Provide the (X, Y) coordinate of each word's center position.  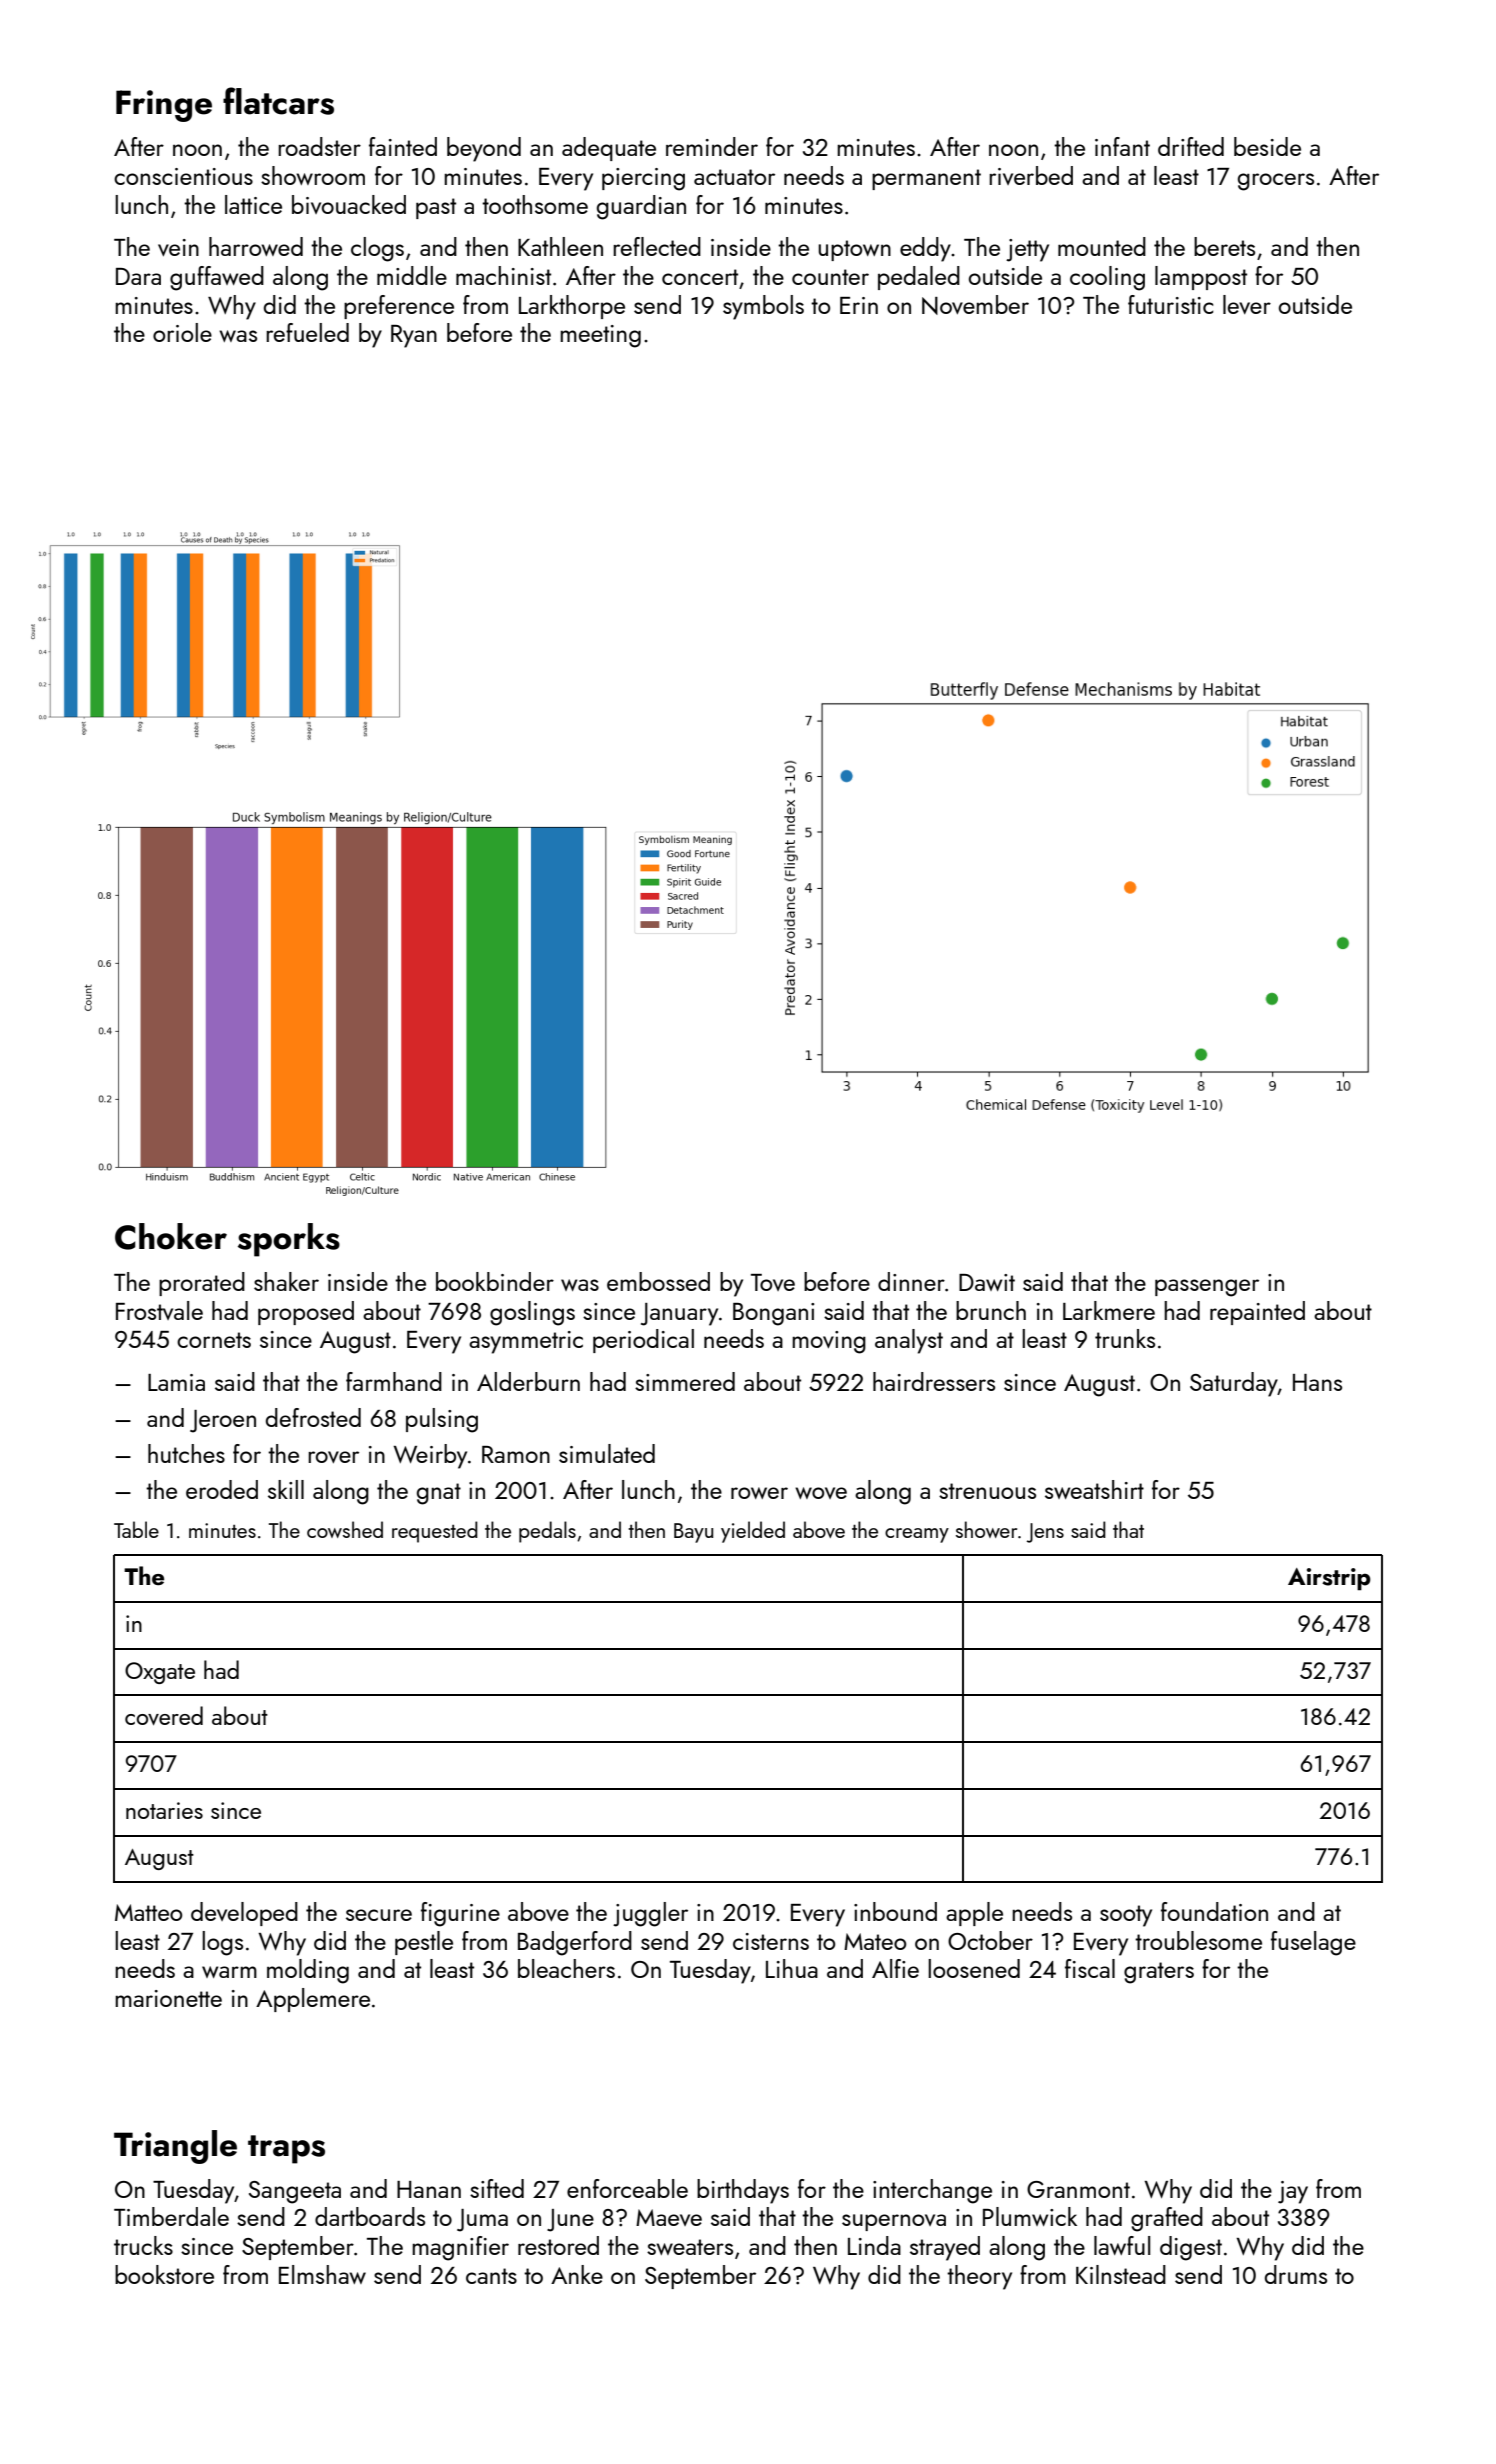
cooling (1107, 278)
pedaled (919, 278)
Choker (171, 1236)
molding (308, 1971)
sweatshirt (1094, 1489)
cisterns (771, 1941)
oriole (182, 332)
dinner (911, 1281)
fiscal (1090, 1968)
